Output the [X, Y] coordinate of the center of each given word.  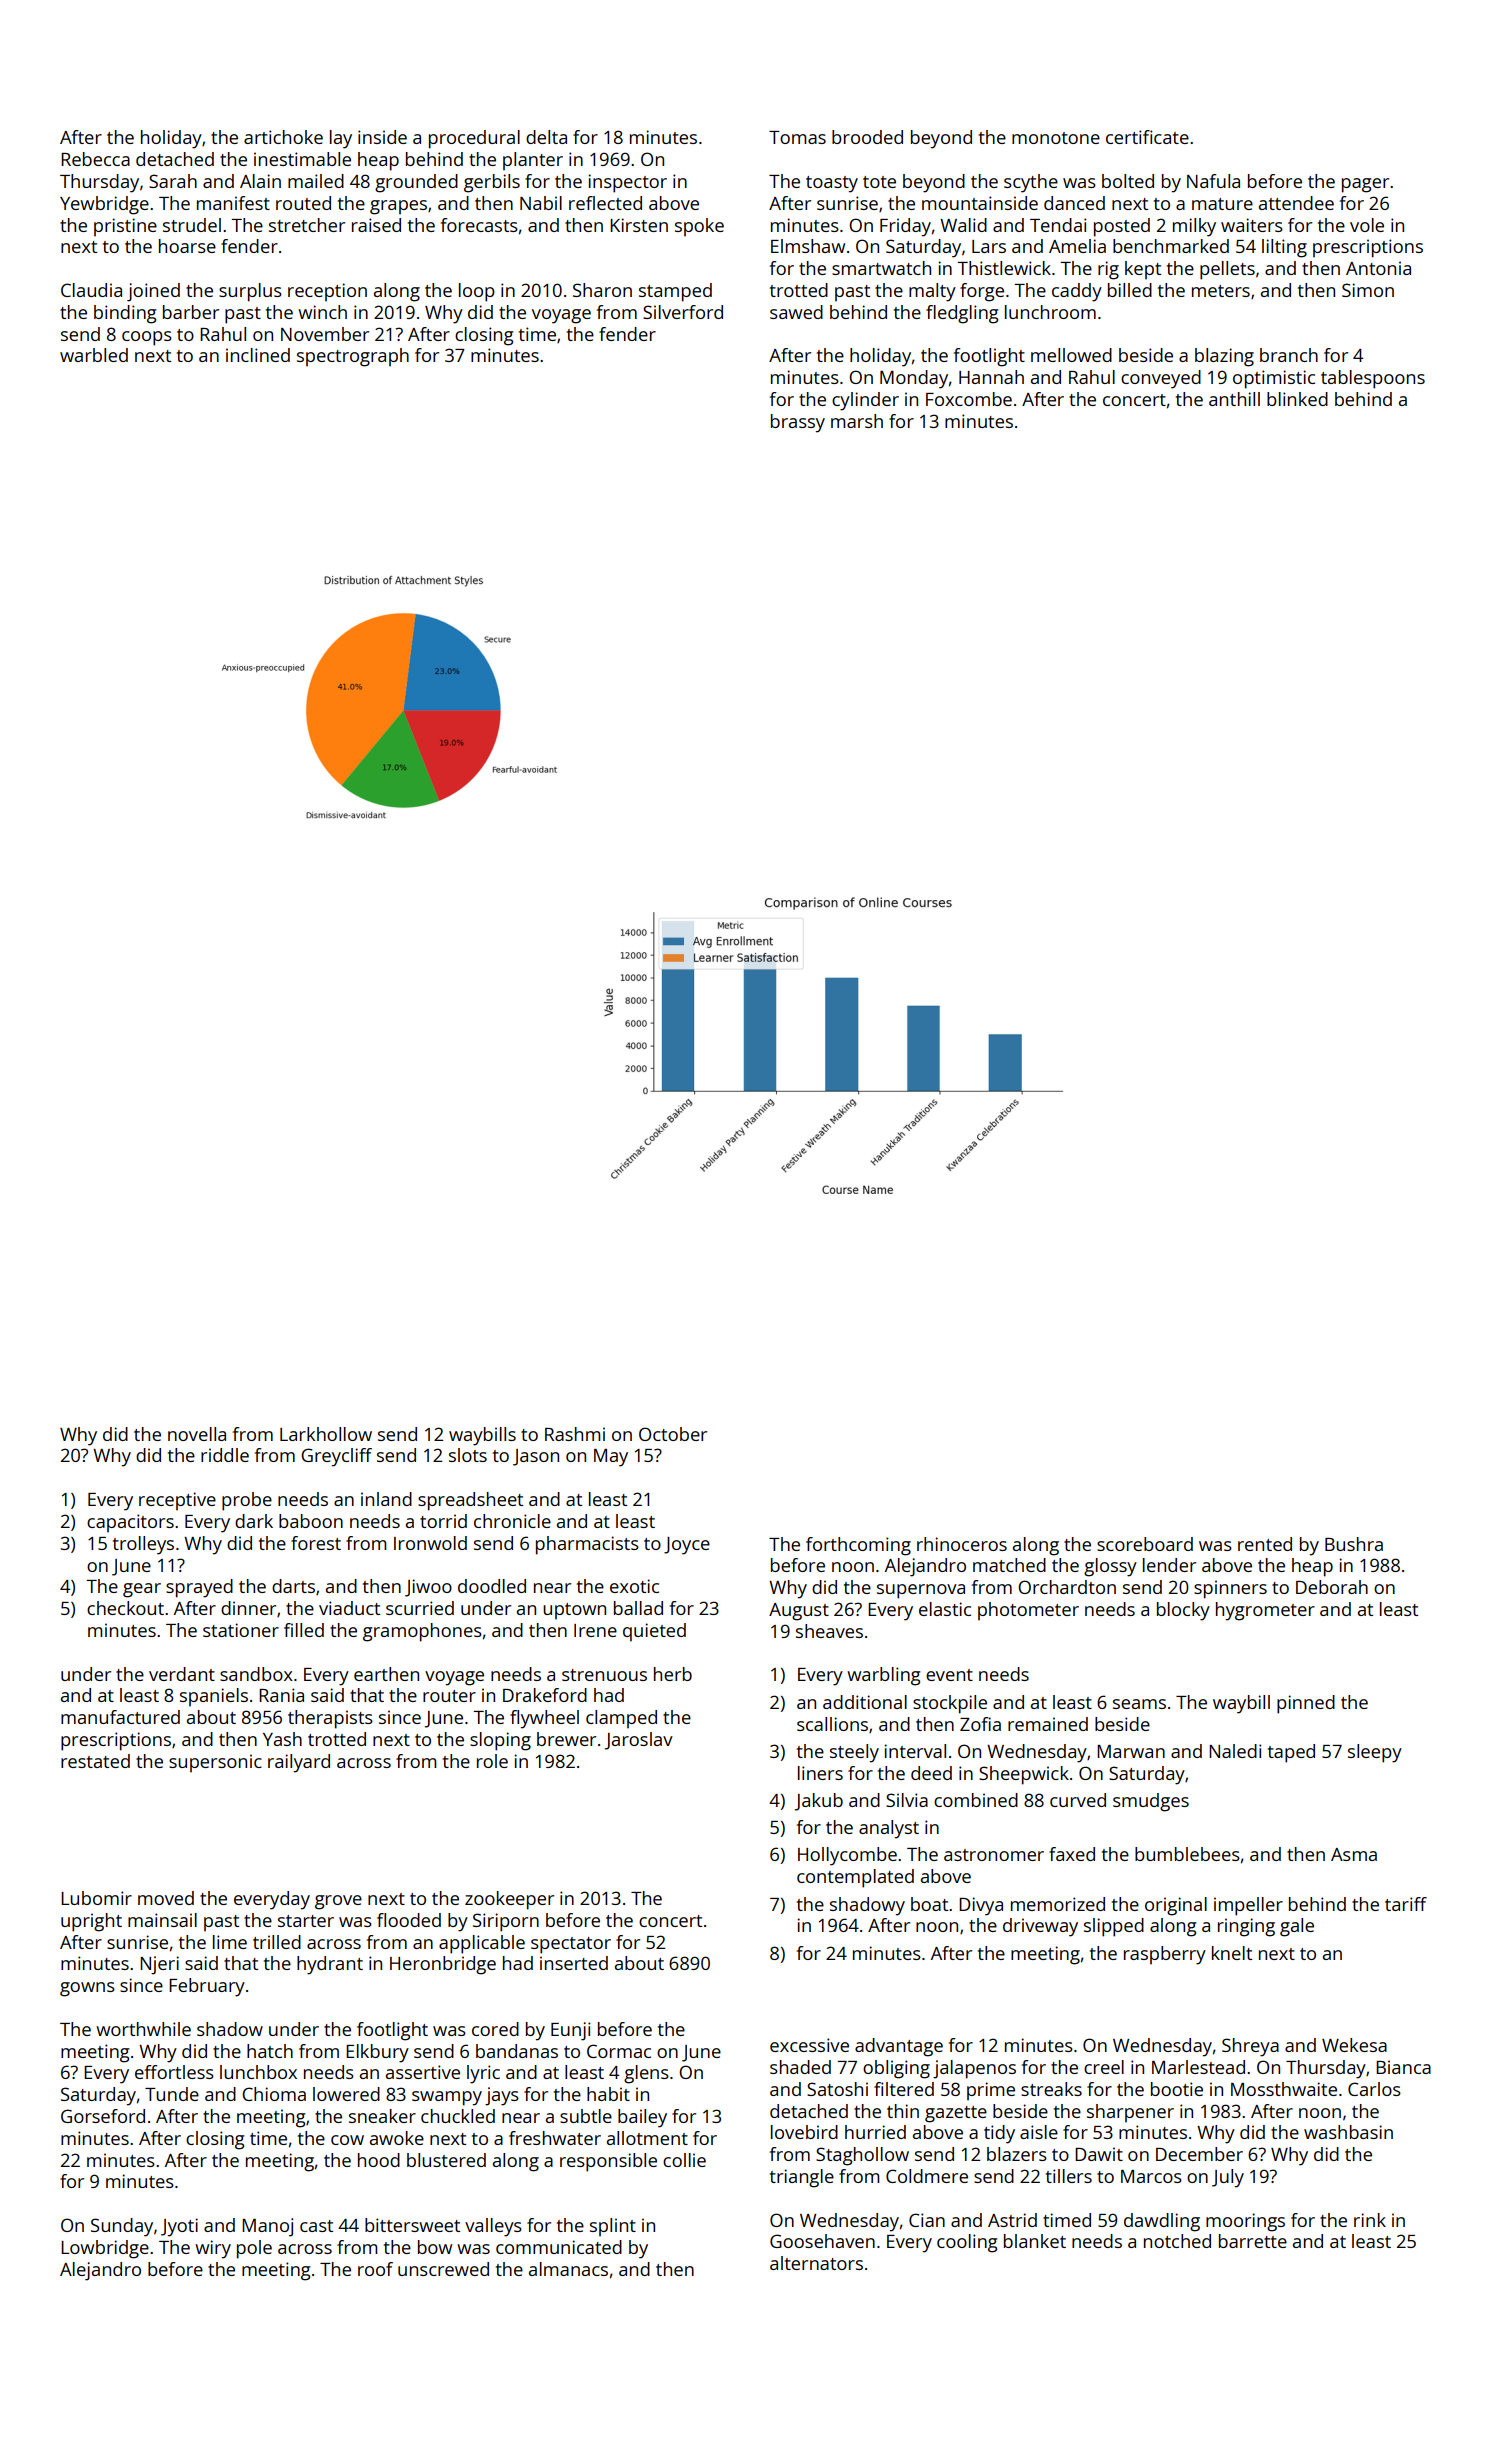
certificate [1147, 137]
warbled [94, 355]
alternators [816, 2263]
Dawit [1099, 2154]
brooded [867, 137]
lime [230, 1942]
